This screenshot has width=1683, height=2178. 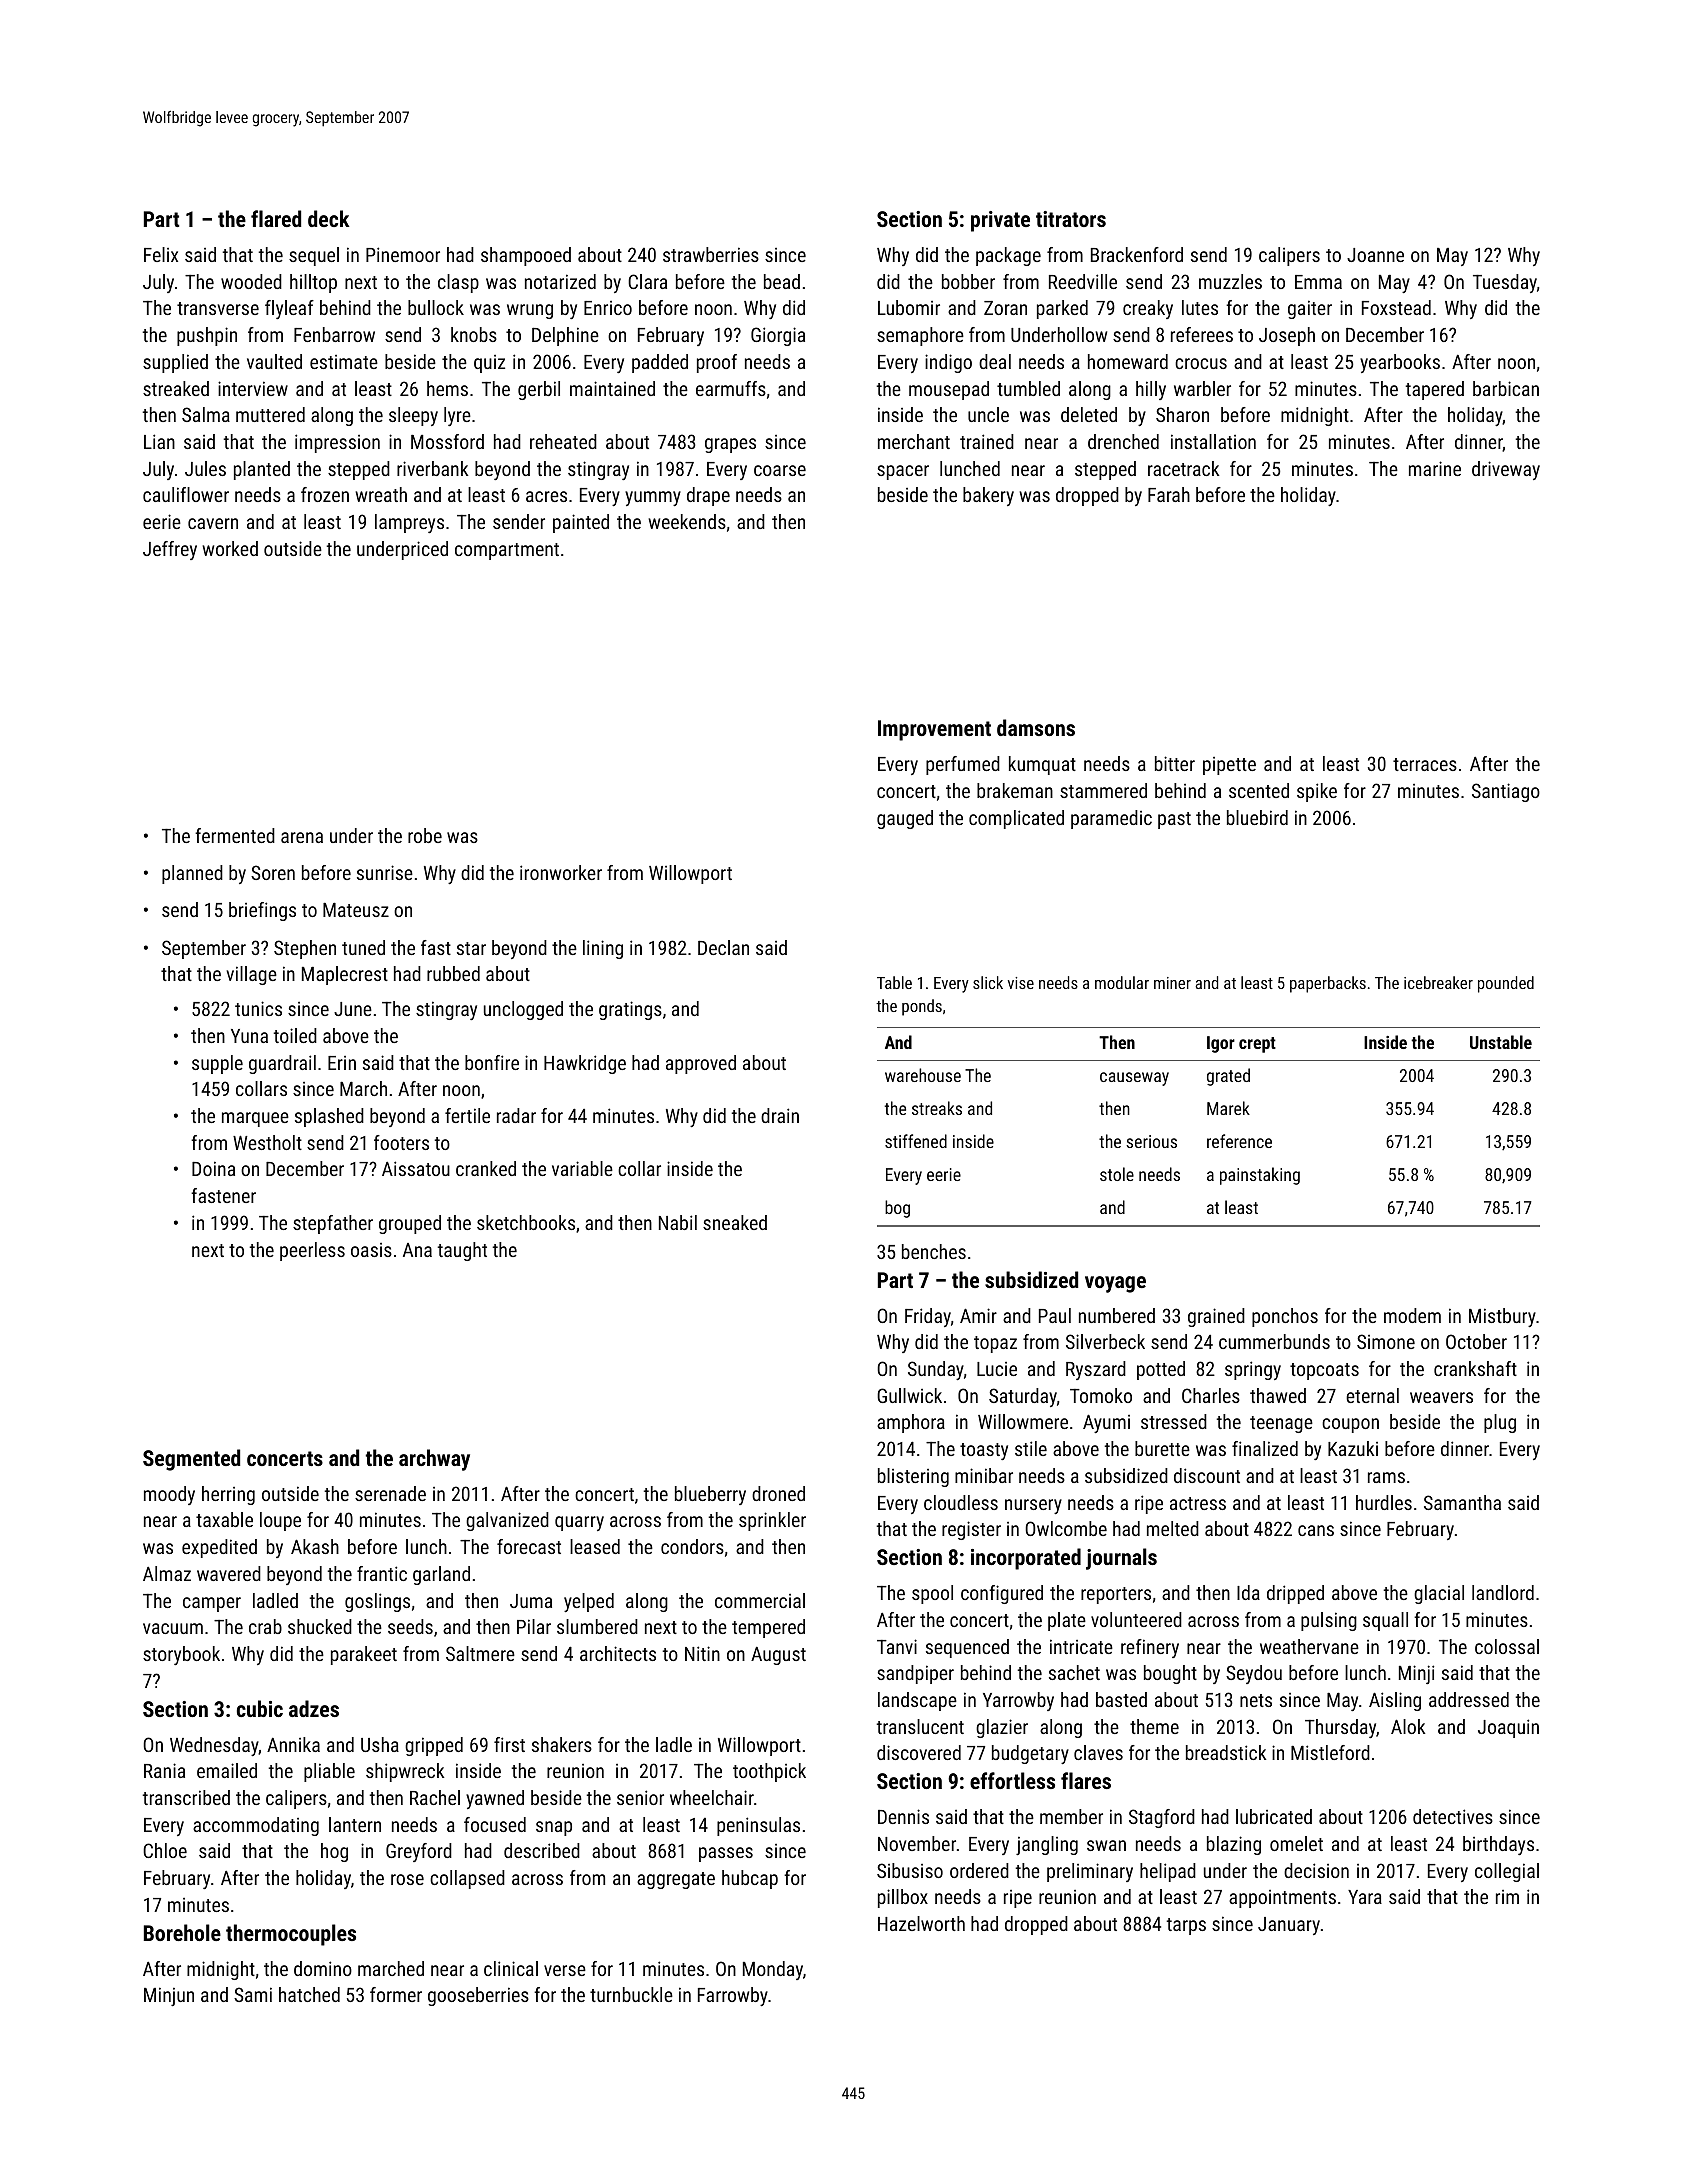 I want to click on thermocouples, so click(x=291, y=1935).
